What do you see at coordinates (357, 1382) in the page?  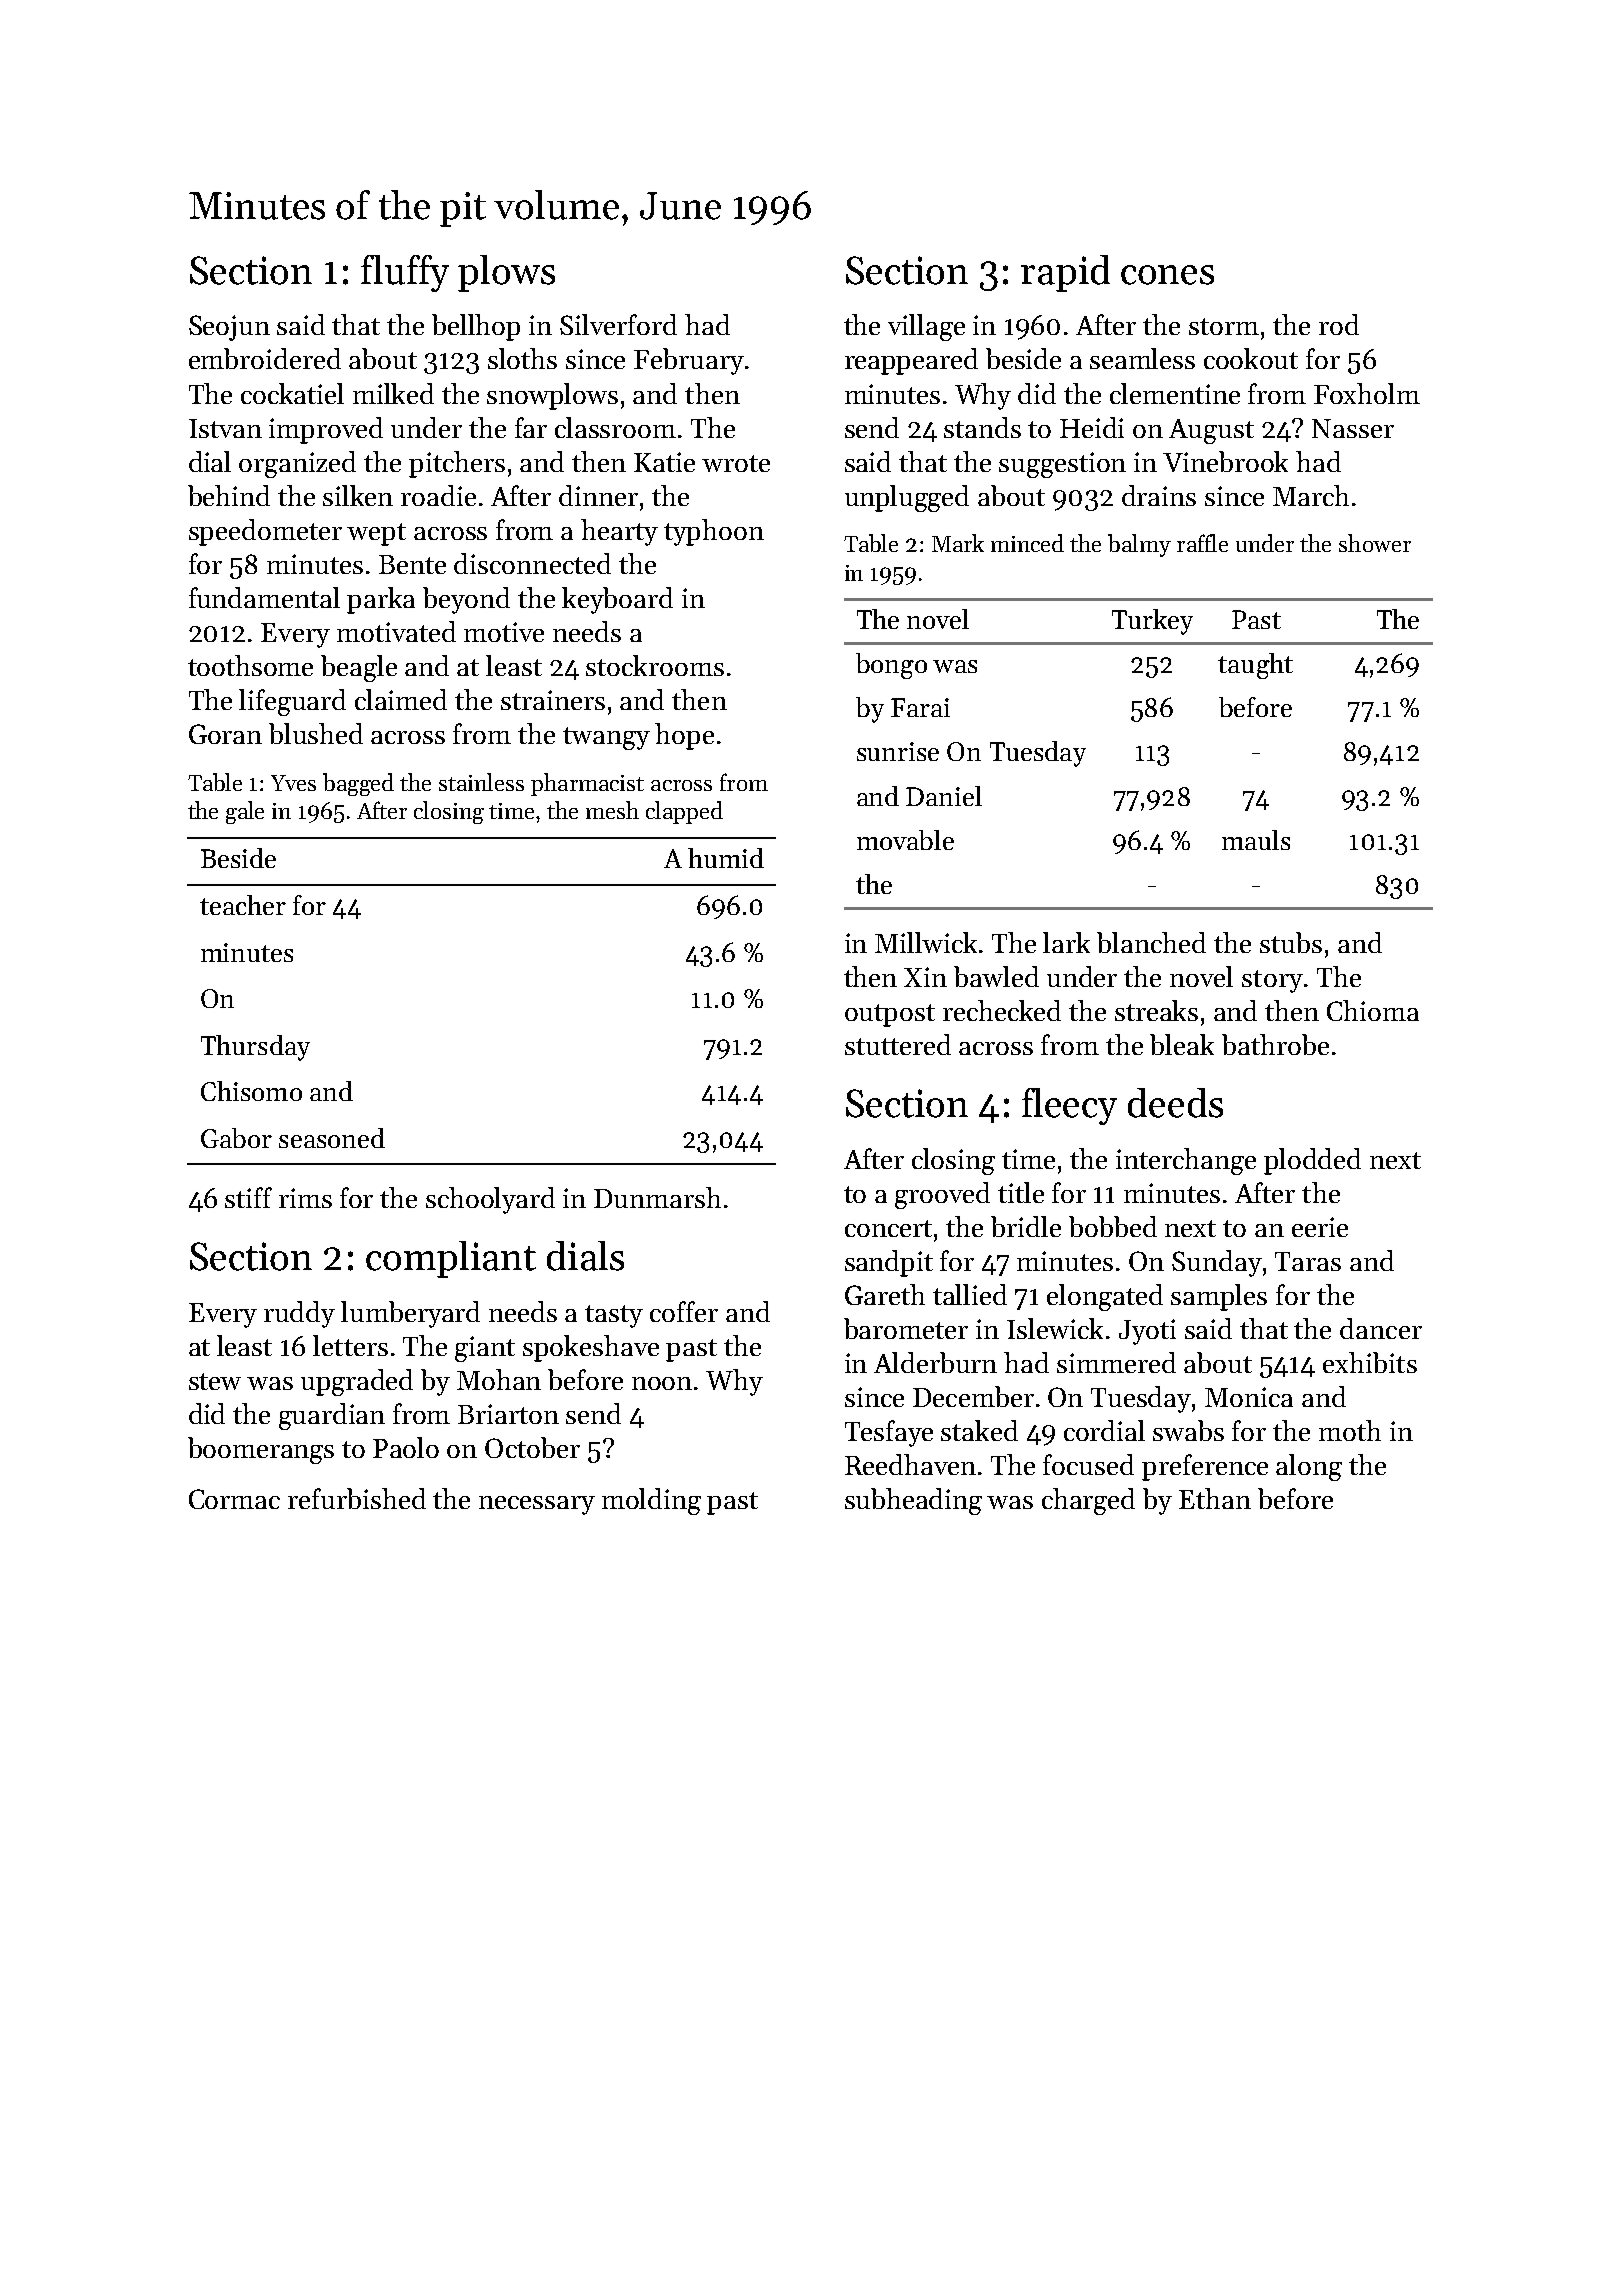 I see `upgraded` at bounding box center [357, 1382].
